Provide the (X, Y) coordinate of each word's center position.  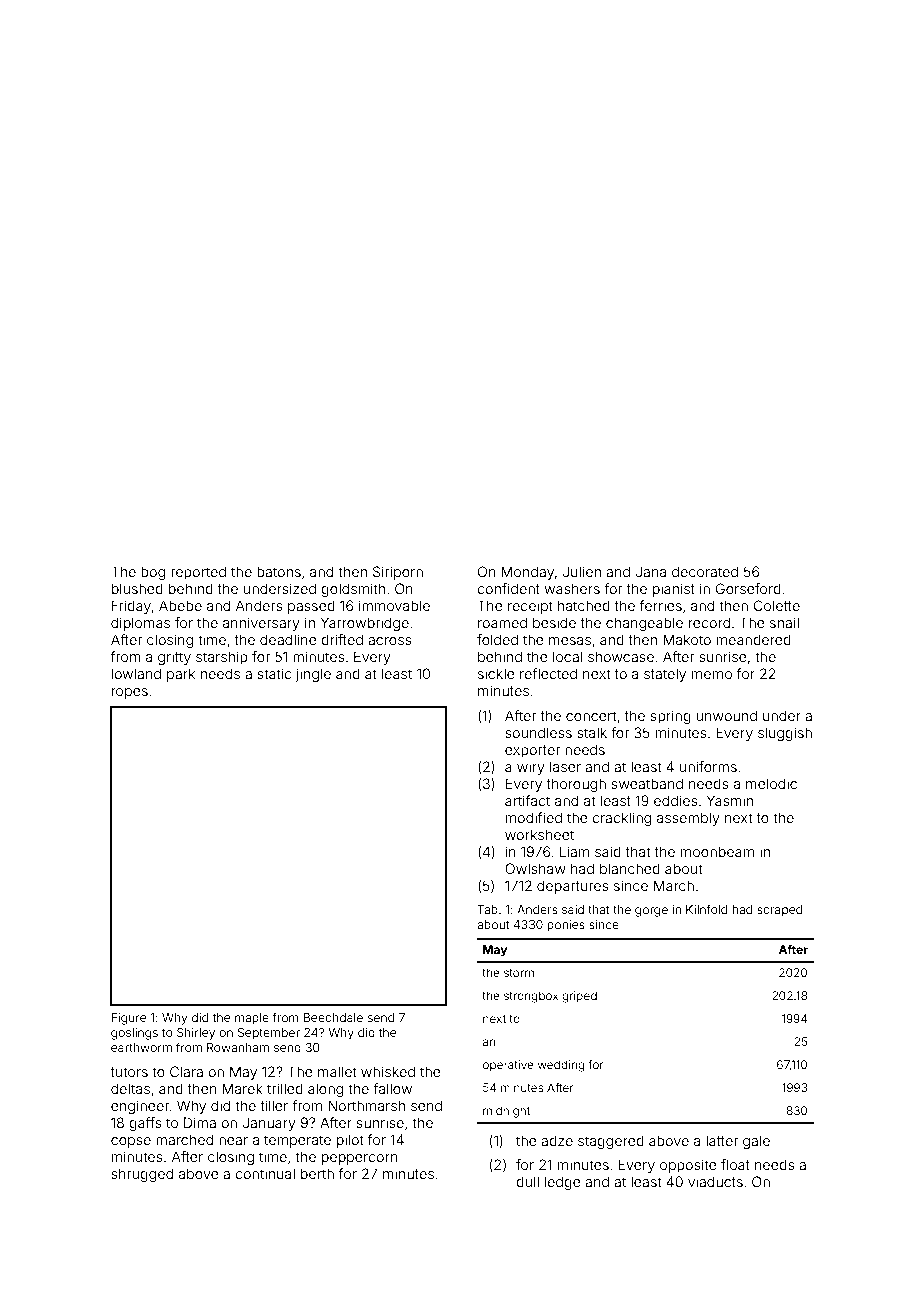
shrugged (142, 1175)
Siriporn (398, 573)
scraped (779, 911)
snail (784, 622)
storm (519, 973)
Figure (129, 1019)
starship (222, 658)
